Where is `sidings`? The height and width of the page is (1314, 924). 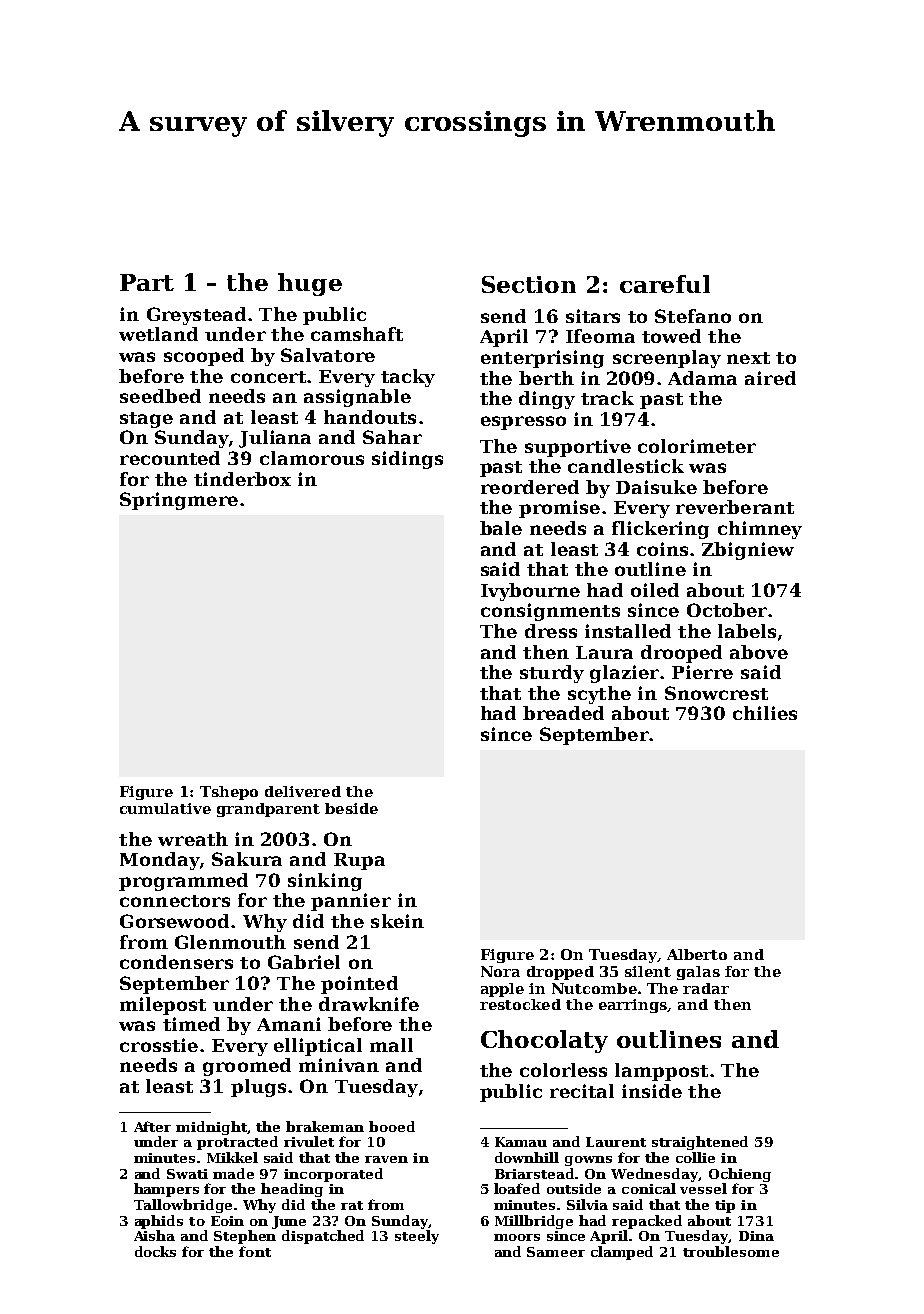 sidings is located at coordinates (407, 460).
